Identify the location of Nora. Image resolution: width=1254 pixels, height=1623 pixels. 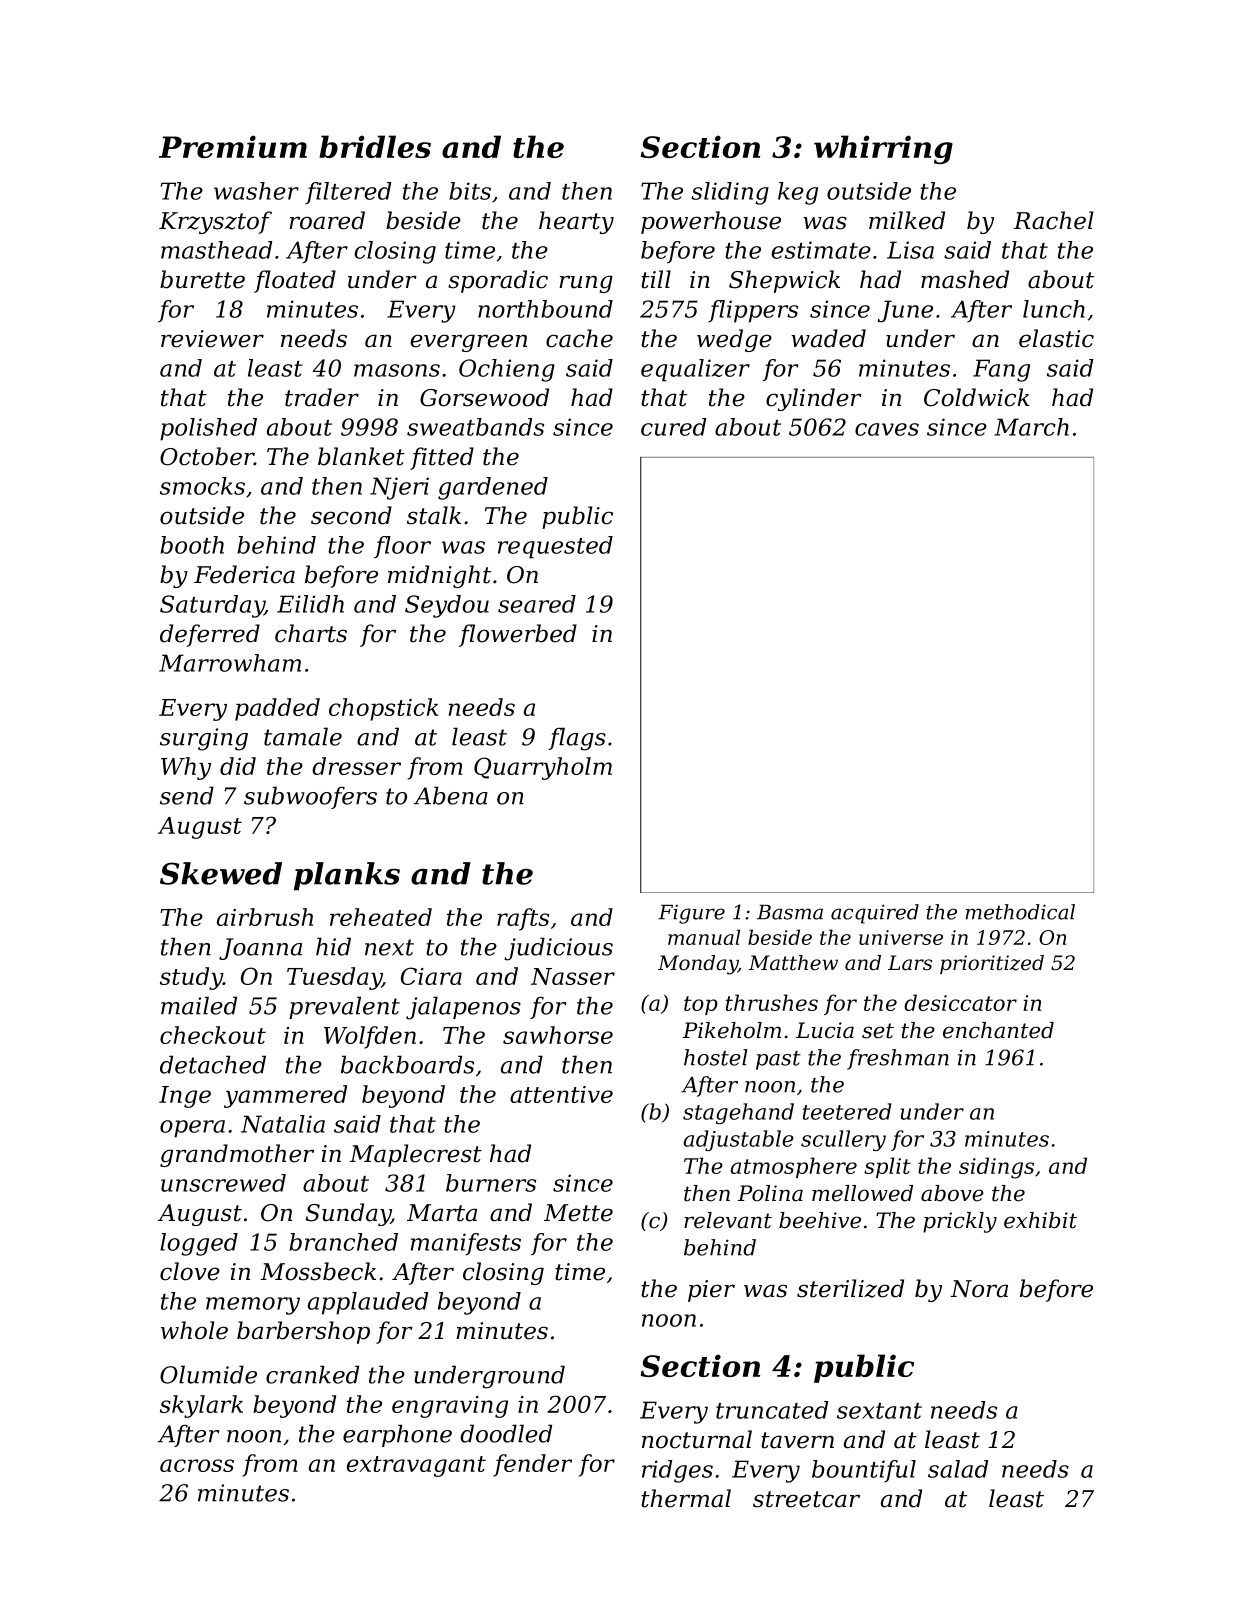
(979, 1289).
